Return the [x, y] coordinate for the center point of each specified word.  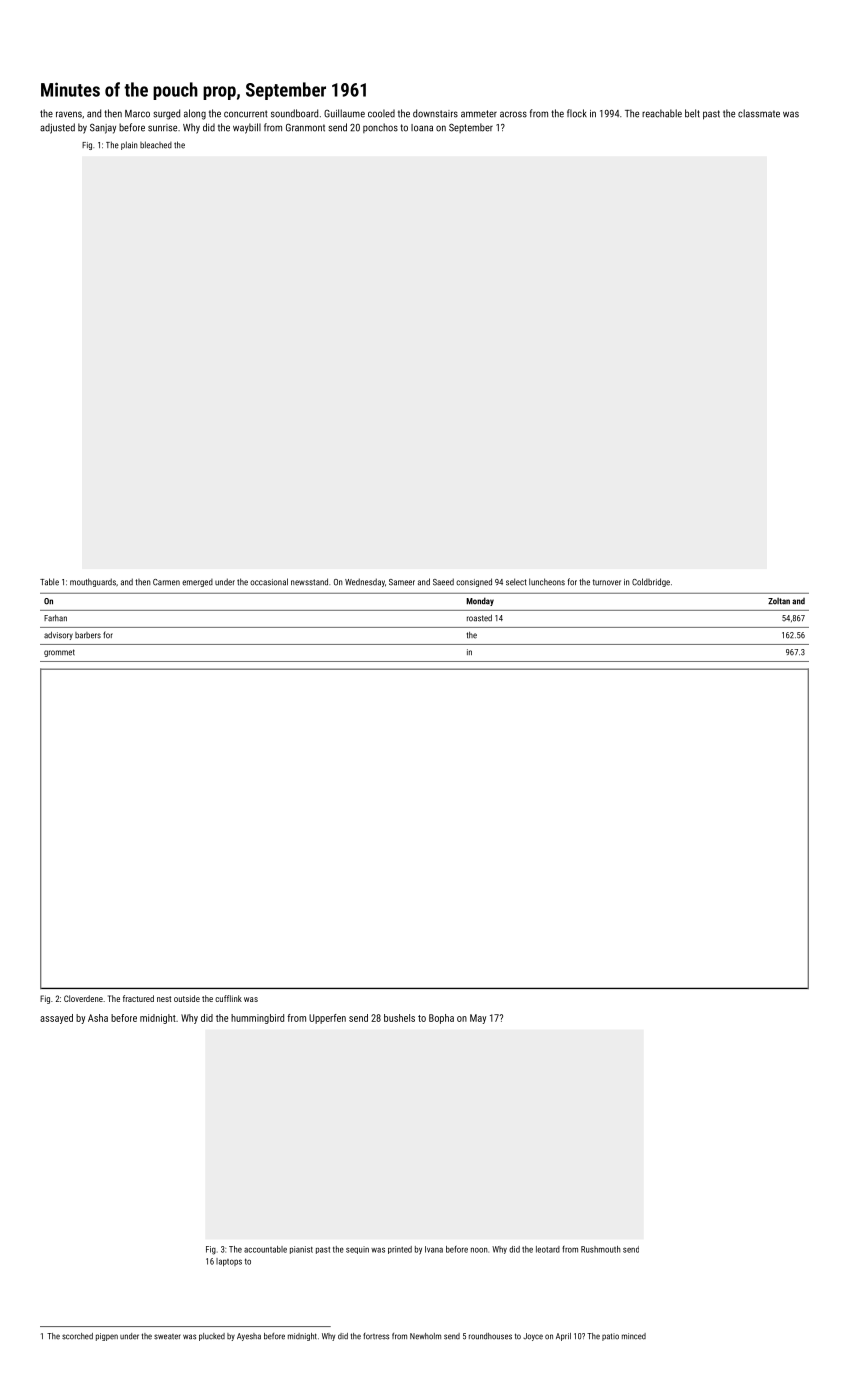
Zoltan [779, 601]
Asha [98, 1018]
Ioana [422, 128]
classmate [759, 113]
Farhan [55, 618]
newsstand [309, 582]
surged [166, 114]
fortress [376, 1336]
